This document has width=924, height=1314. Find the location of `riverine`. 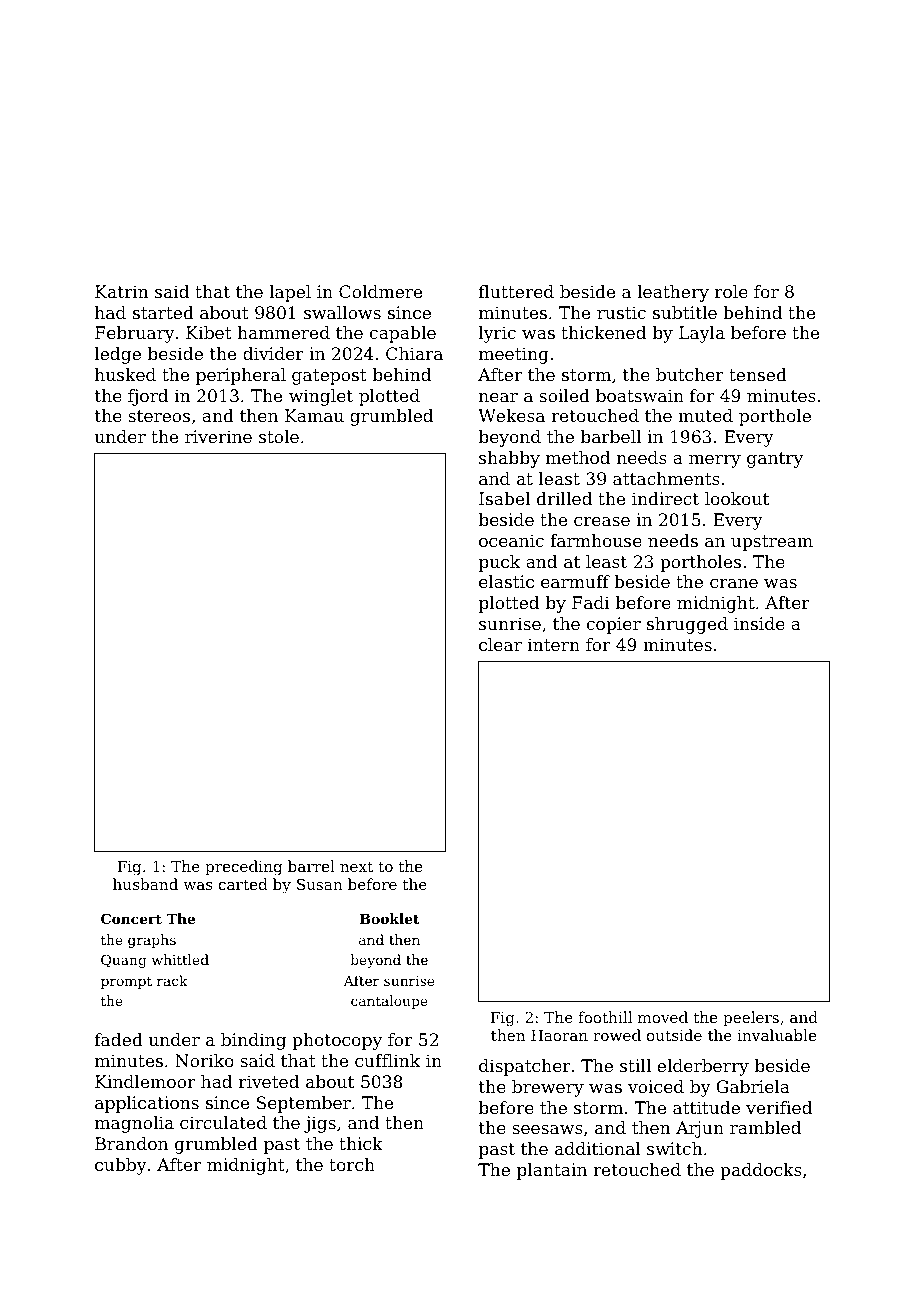

riverine is located at coordinates (218, 436).
